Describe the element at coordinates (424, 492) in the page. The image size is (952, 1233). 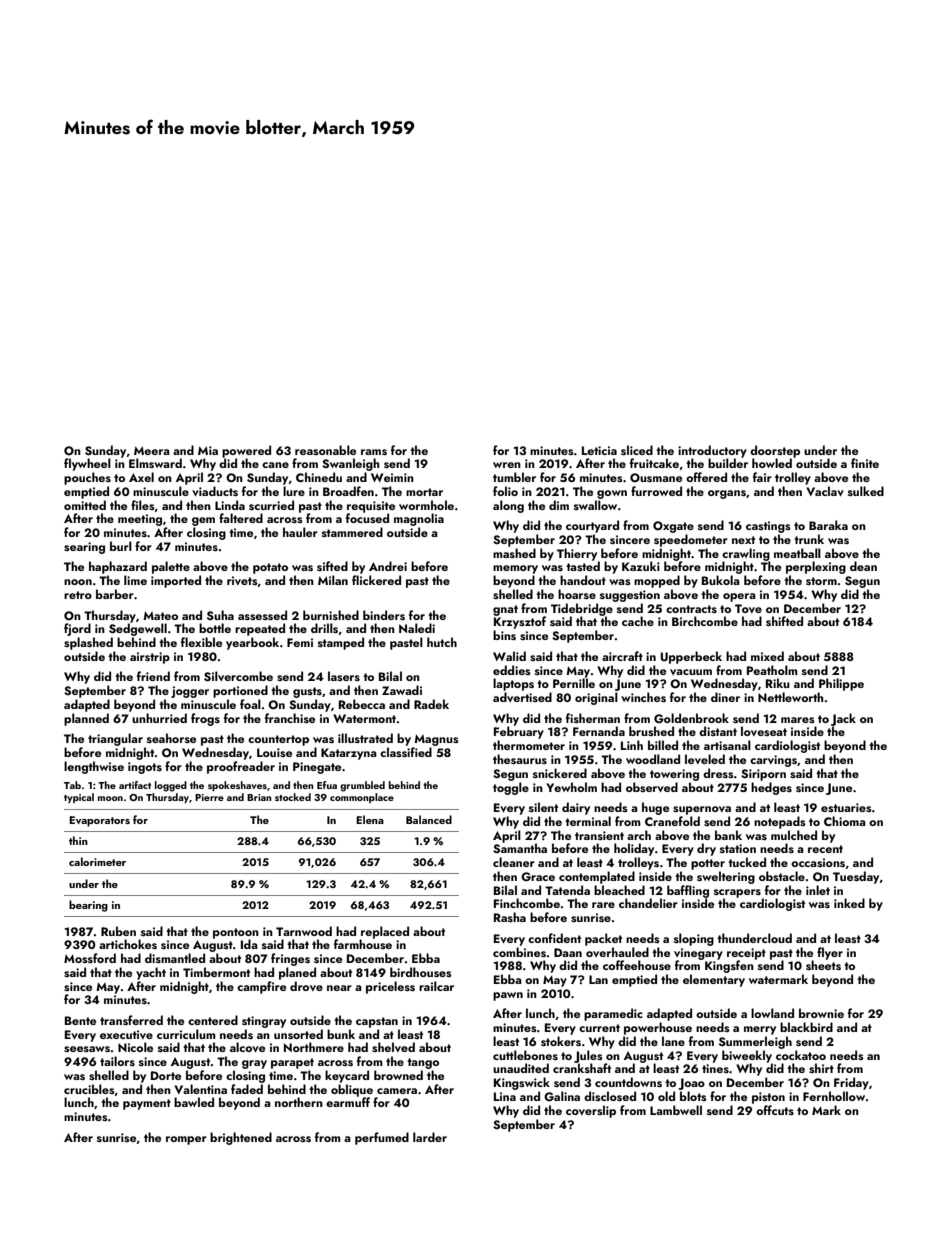
I see `mortar` at that location.
